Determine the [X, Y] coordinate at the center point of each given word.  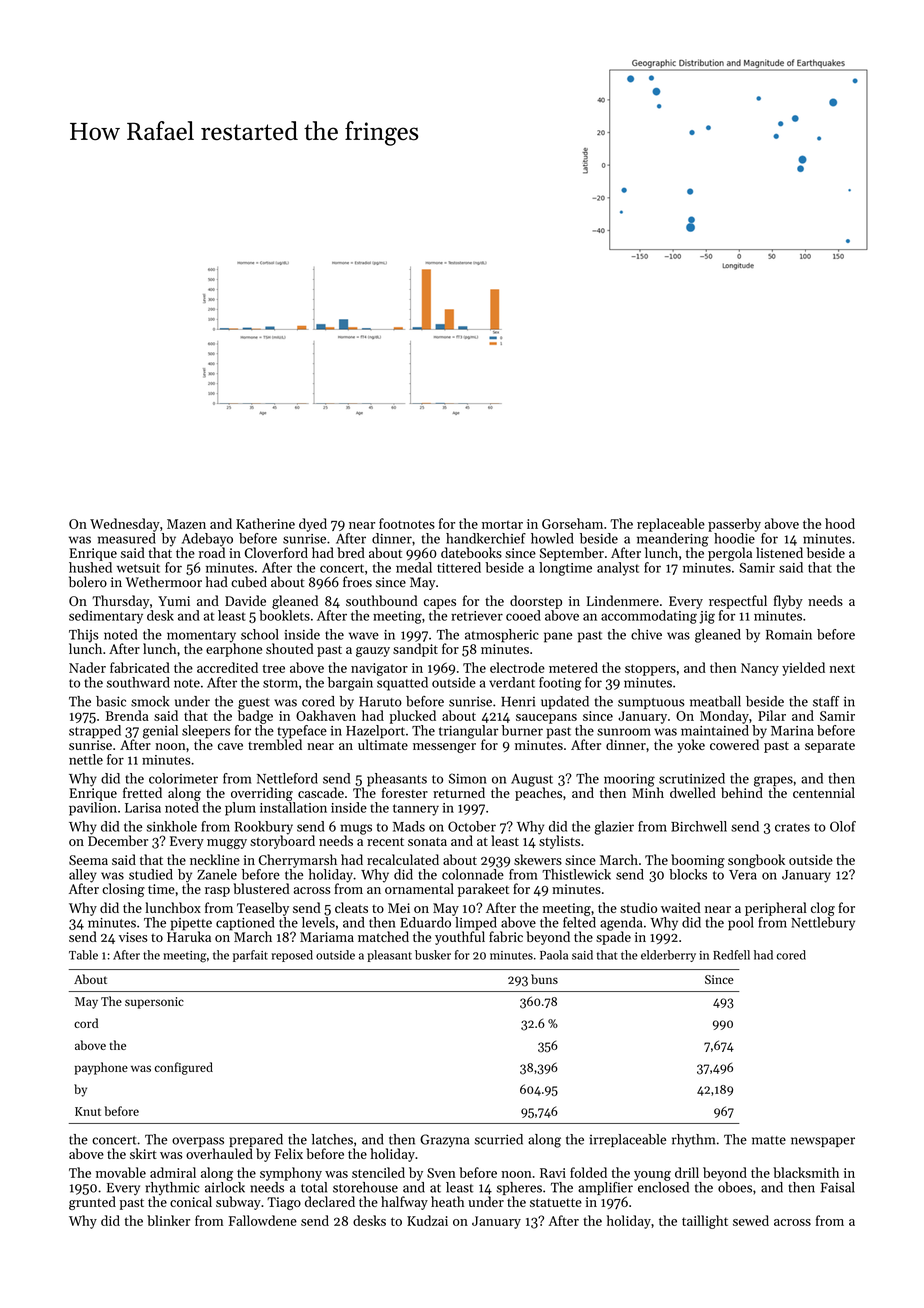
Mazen [186, 524]
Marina [792, 731]
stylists [559, 842]
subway [238, 1203]
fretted [142, 792]
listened [779, 552]
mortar [502, 524]
